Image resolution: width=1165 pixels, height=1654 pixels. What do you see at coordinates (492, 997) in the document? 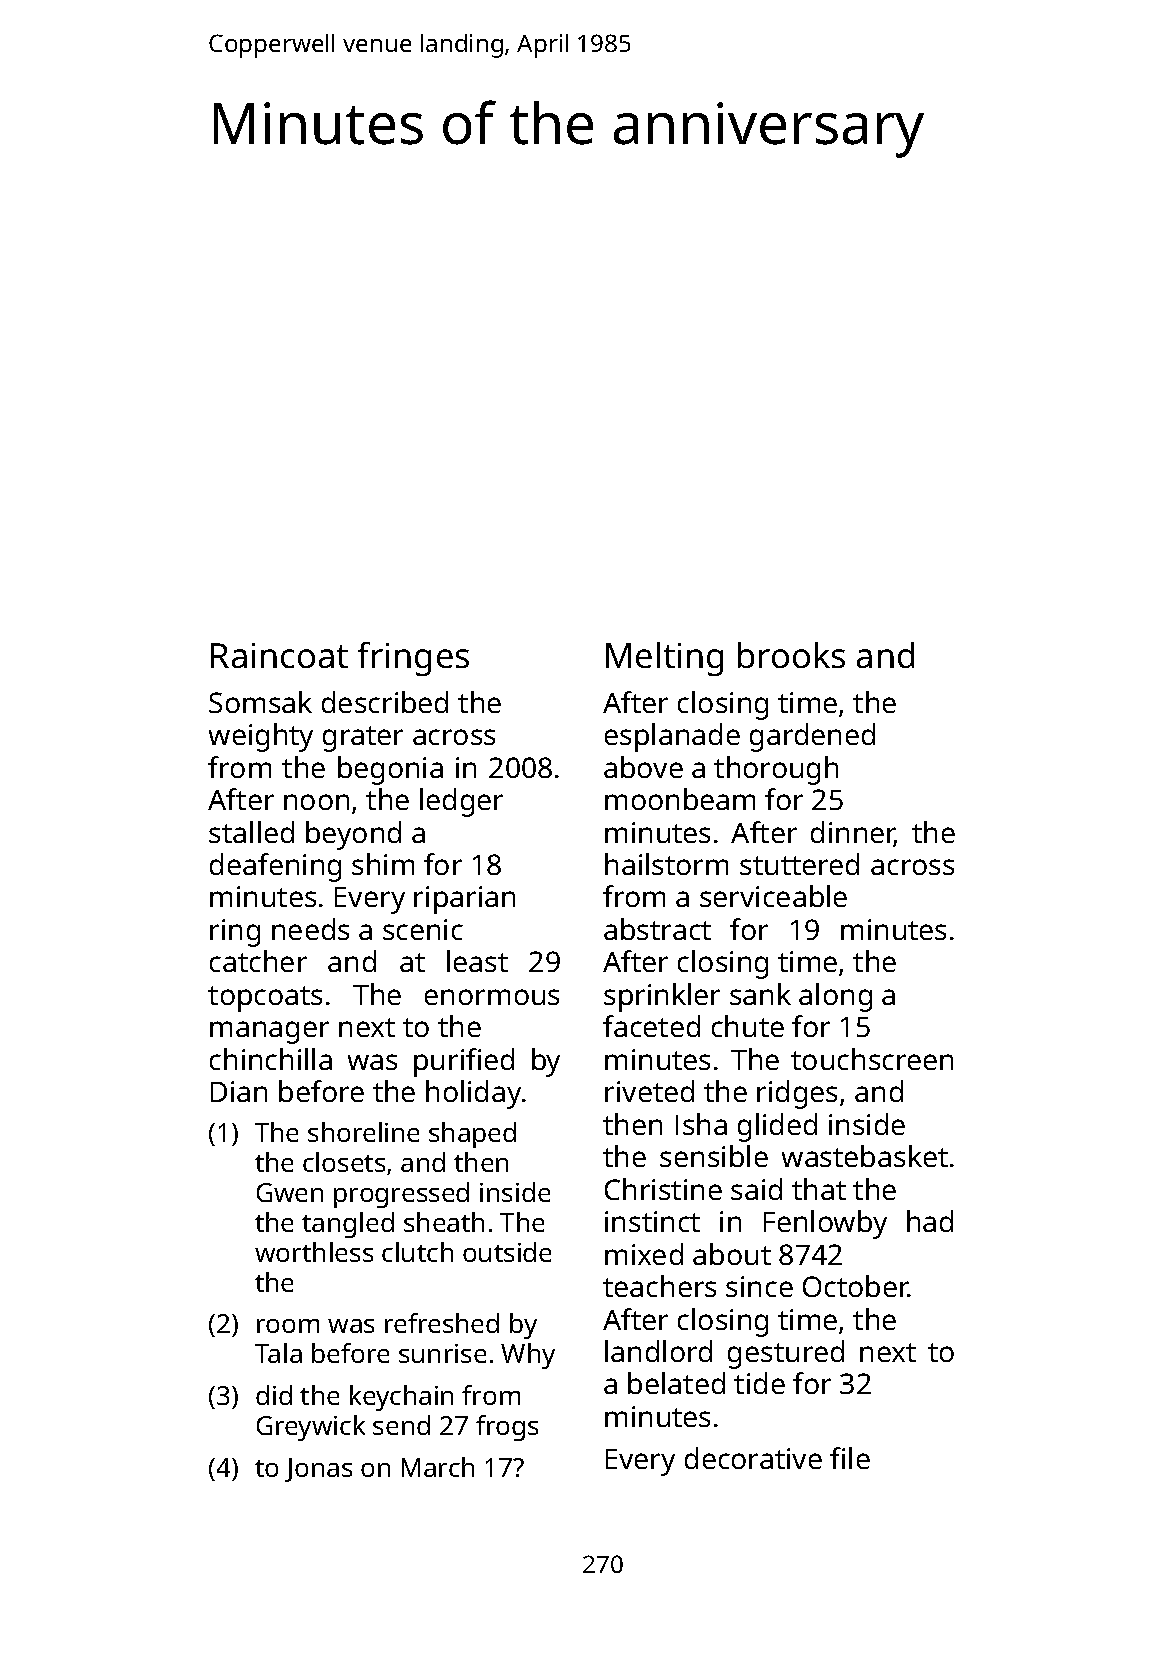
I see `enormous` at bounding box center [492, 997].
